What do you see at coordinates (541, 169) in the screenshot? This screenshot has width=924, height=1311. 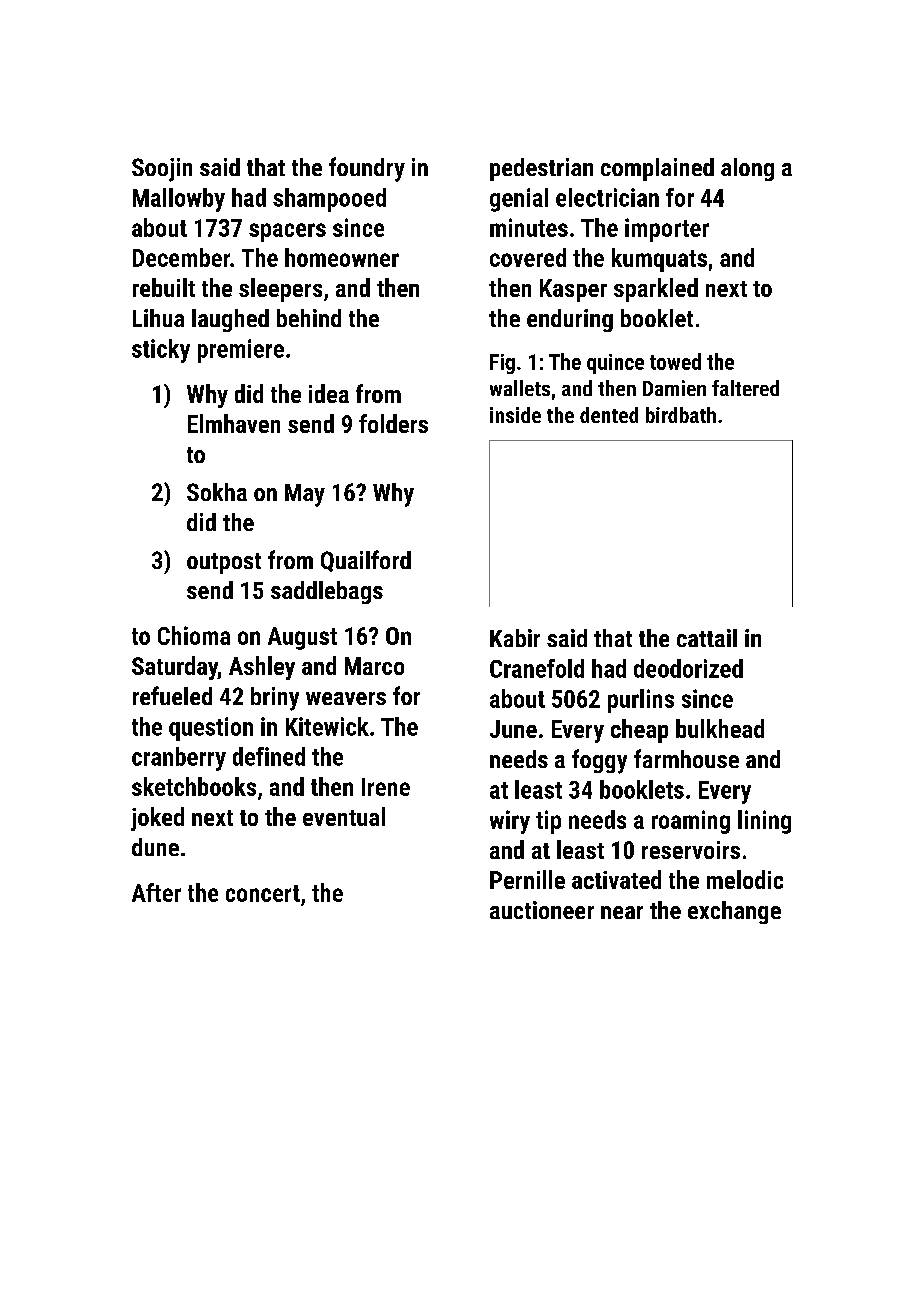 I see `pedestrian` at bounding box center [541, 169].
